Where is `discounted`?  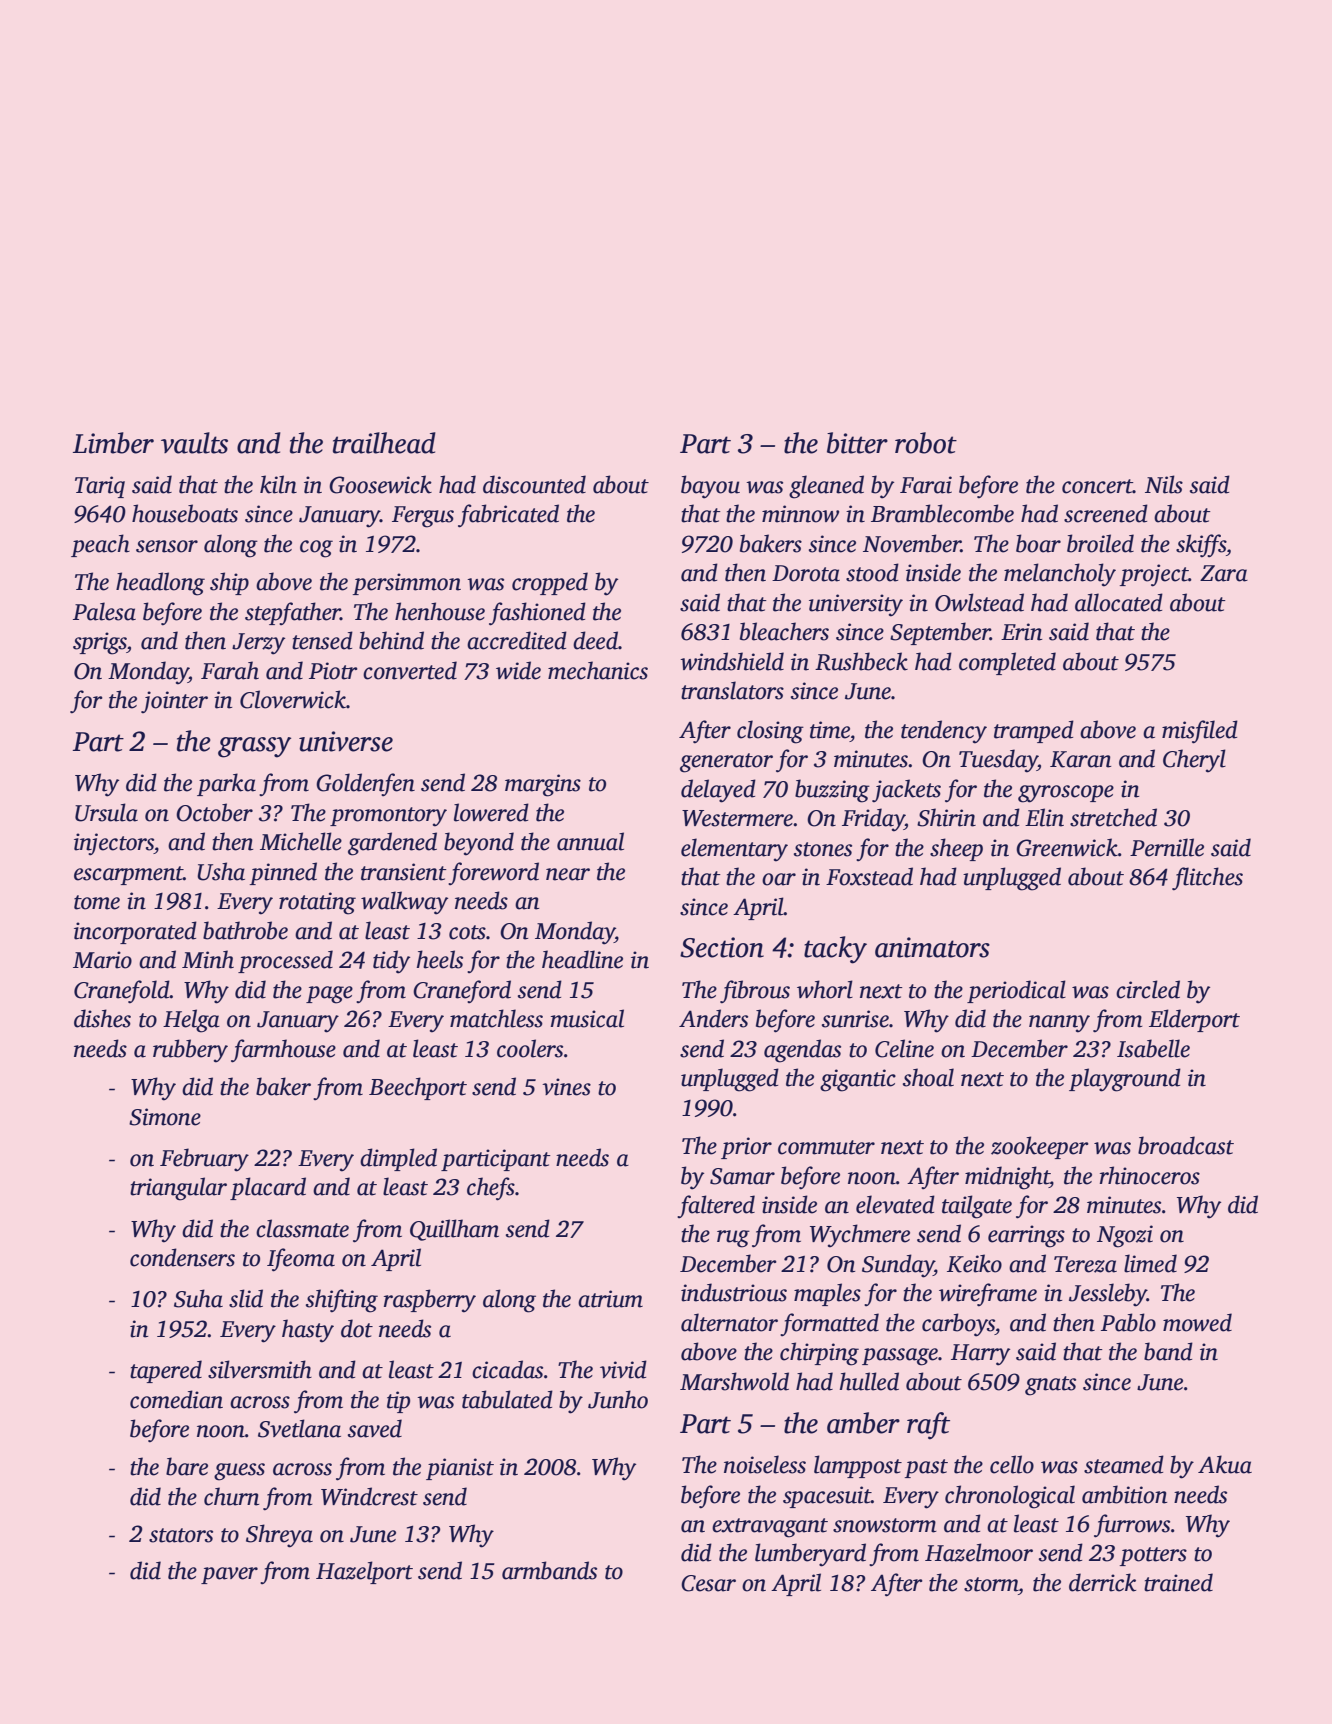 discounted is located at coordinates (534, 484).
